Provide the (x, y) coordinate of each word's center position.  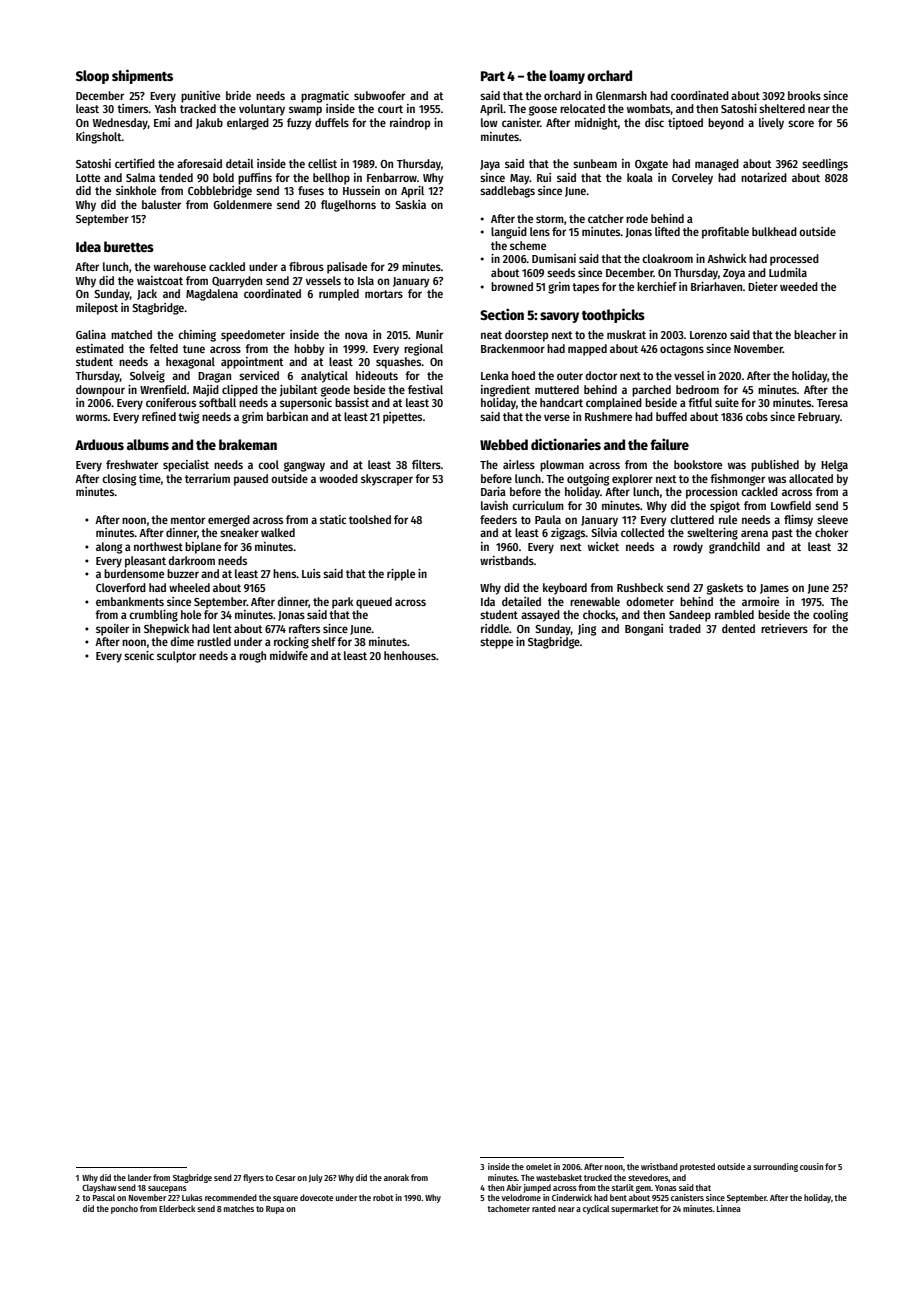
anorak (396, 1177)
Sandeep (690, 616)
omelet (539, 1166)
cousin (811, 1166)
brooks (804, 95)
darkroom (191, 560)
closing (119, 480)
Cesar (285, 1178)
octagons (682, 350)
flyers (253, 1178)
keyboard (565, 589)
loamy (567, 77)
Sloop (92, 77)
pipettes (402, 418)
